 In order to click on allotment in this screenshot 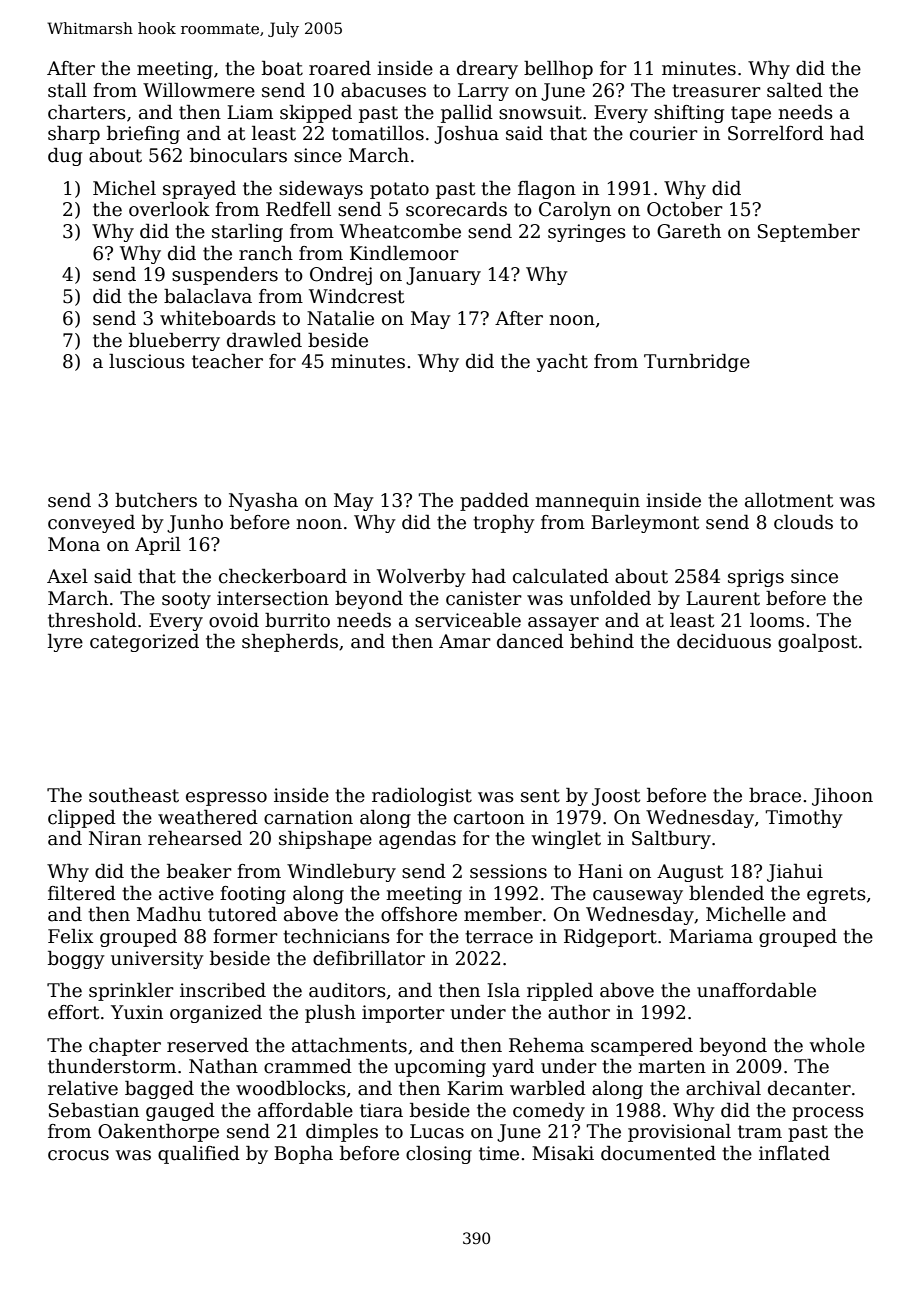, I will do `click(789, 500)`.
